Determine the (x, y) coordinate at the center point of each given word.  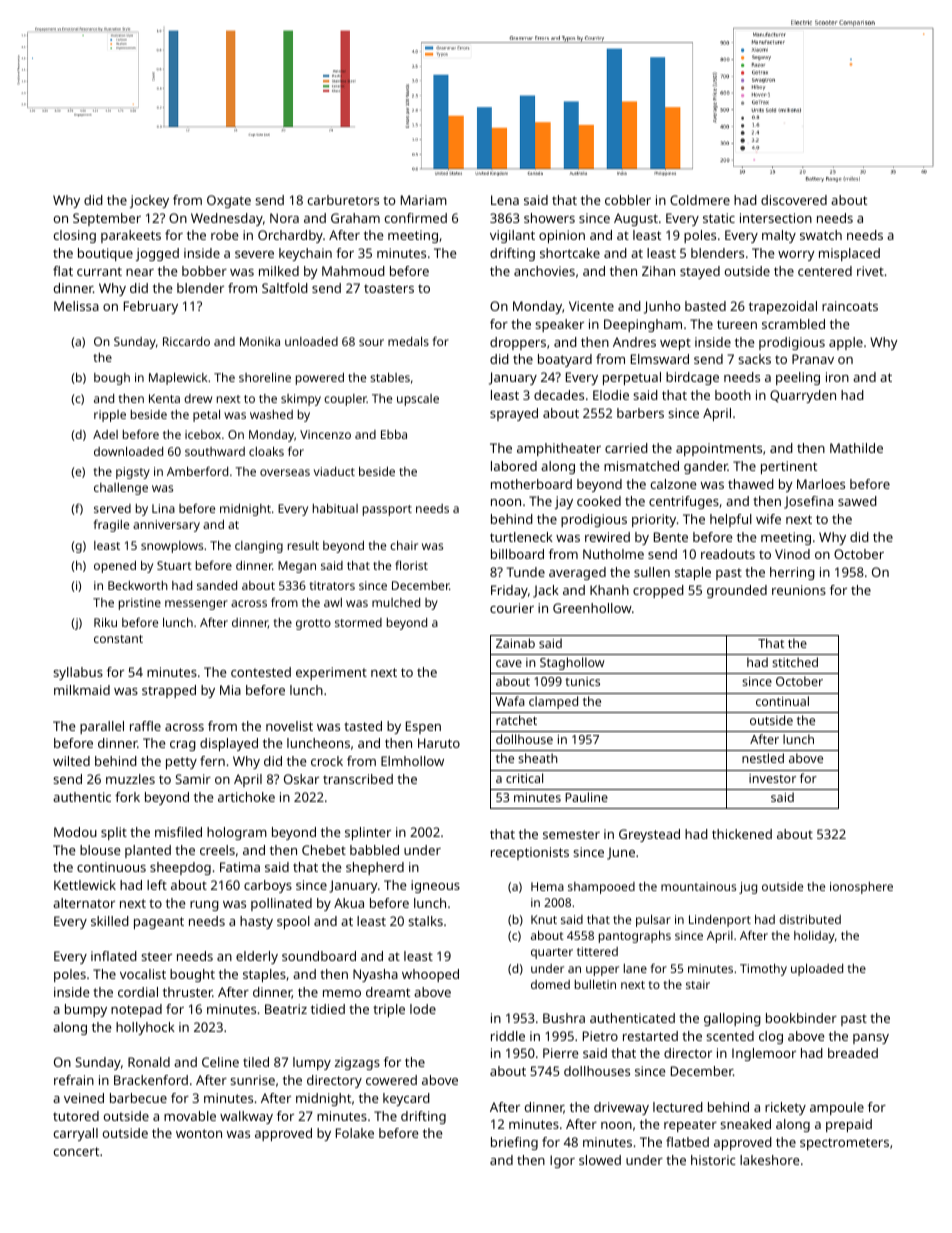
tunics (582, 681)
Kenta (164, 398)
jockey (149, 201)
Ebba (394, 434)
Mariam (424, 200)
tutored (76, 1116)
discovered (794, 200)
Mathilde (856, 448)
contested (261, 672)
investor (772, 778)
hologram (237, 833)
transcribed (358, 779)
